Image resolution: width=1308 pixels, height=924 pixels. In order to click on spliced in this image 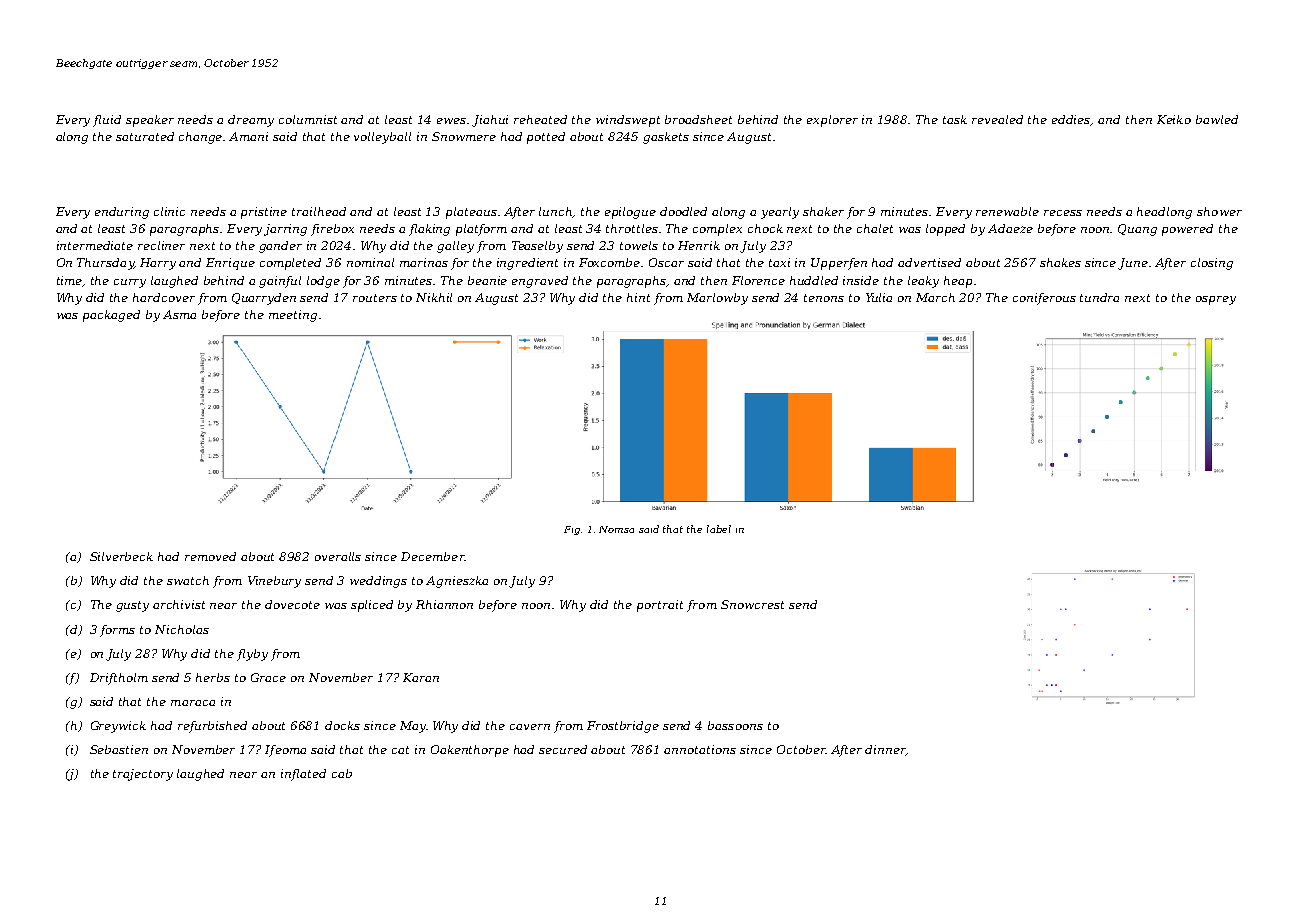, I will do `click(372, 606)`.
